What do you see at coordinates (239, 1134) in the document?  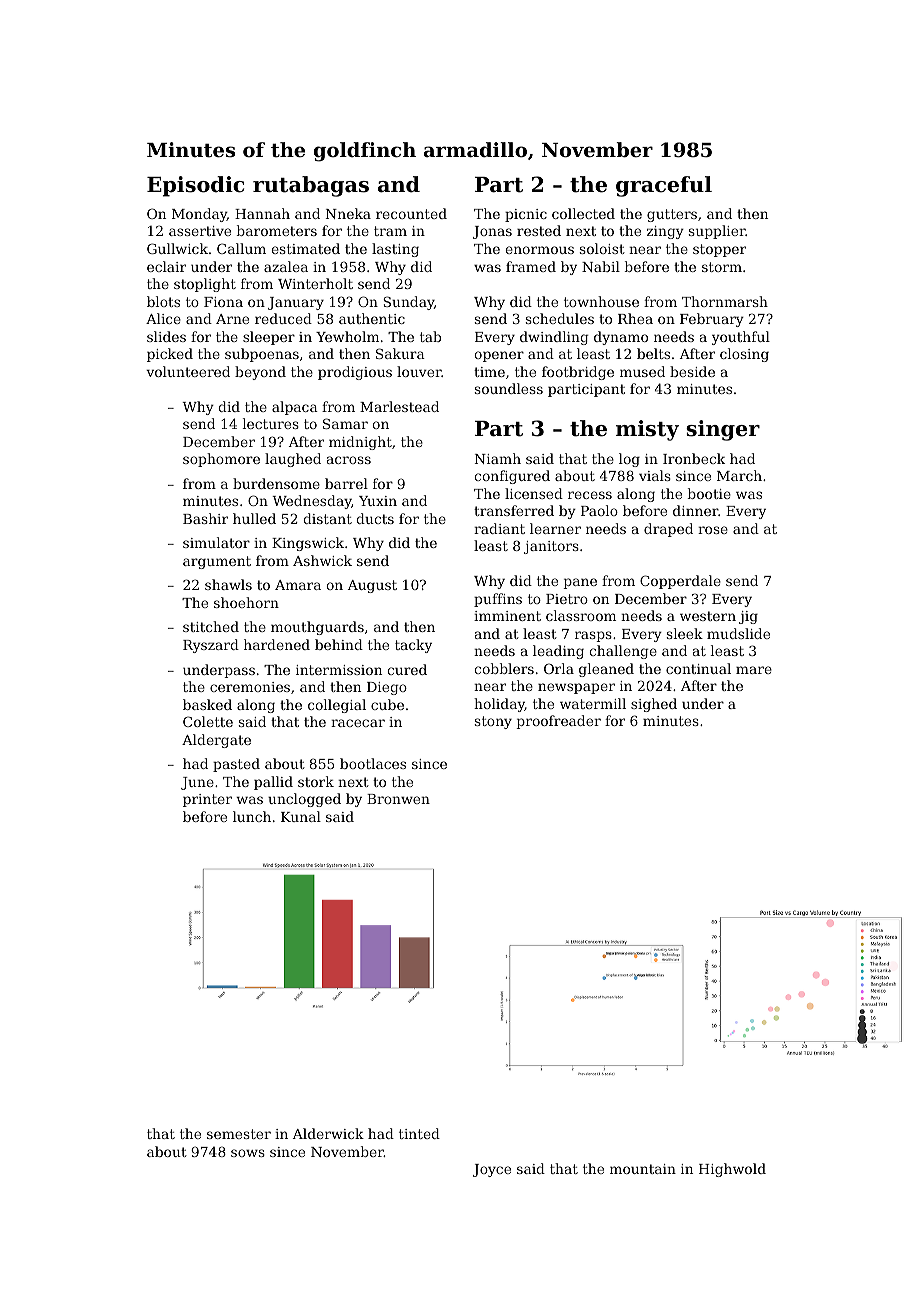 I see `semester` at bounding box center [239, 1134].
